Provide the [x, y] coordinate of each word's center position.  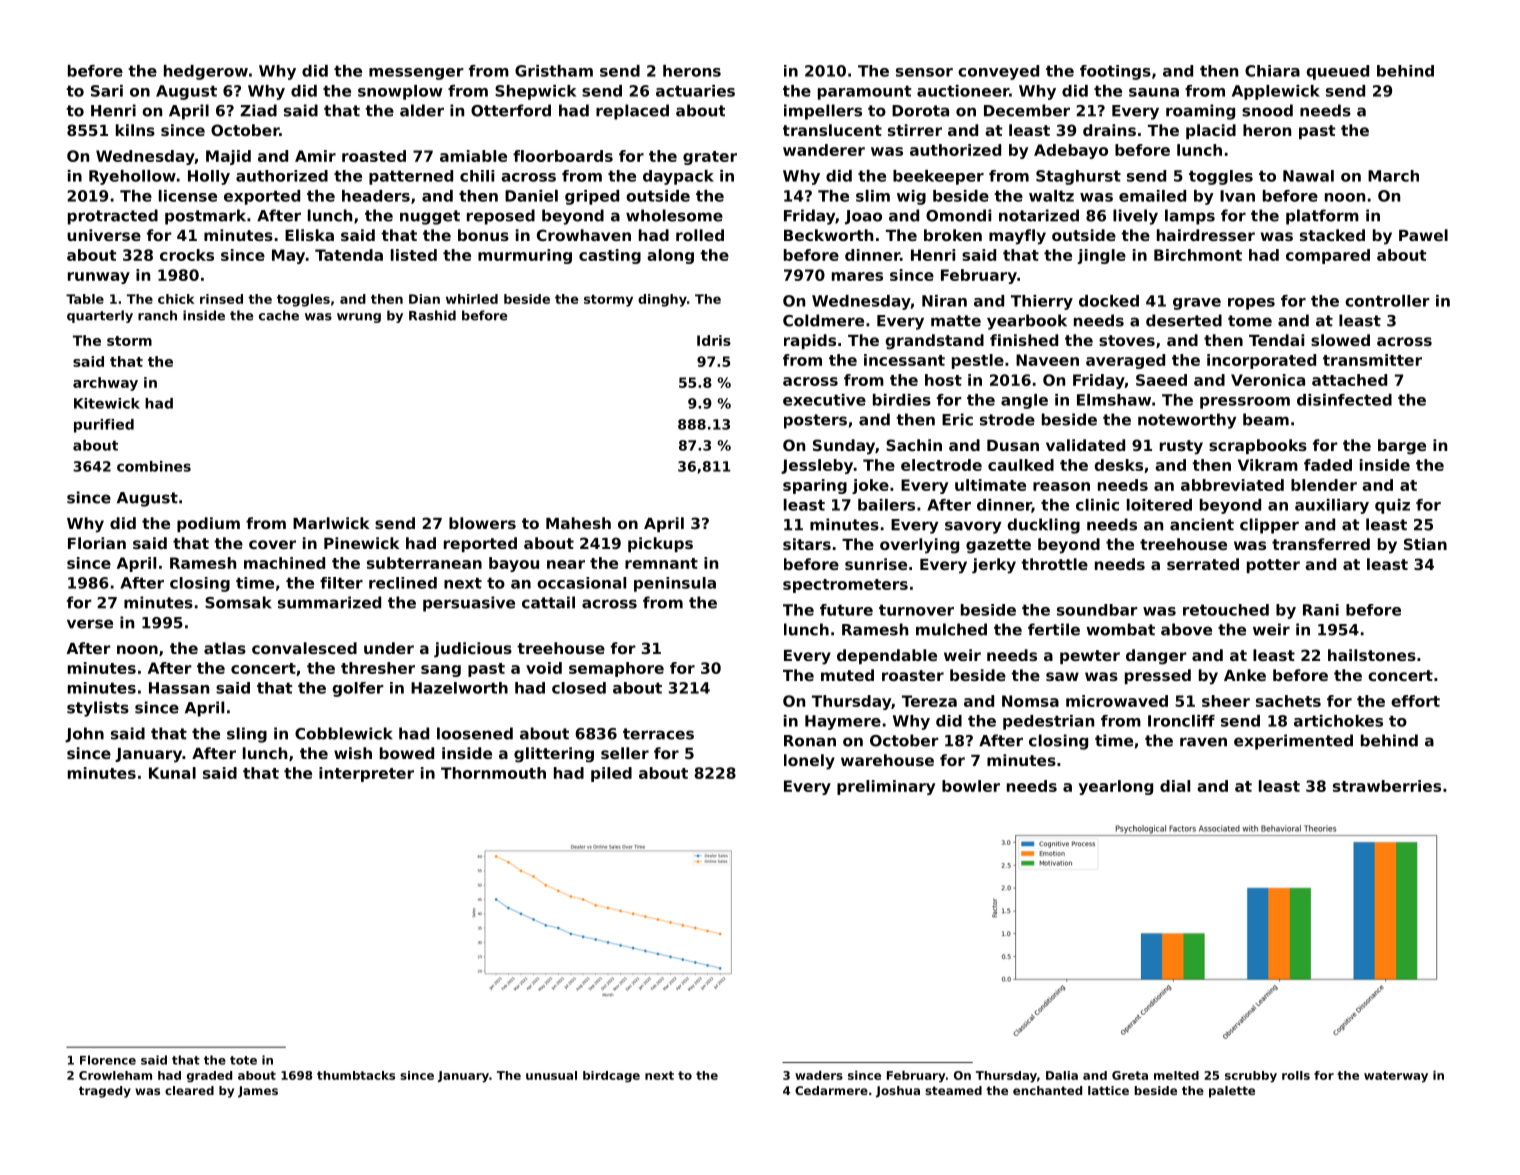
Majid [228, 157]
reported [480, 544]
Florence [108, 1060]
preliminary [886, 787]
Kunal [172, 773]
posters [815, 421]
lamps [1190, 217]
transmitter [1372, 360]
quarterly [100, 316]
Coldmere [823, 320]
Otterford [511, 110]
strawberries [1387, 786]
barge [1402, 447]
